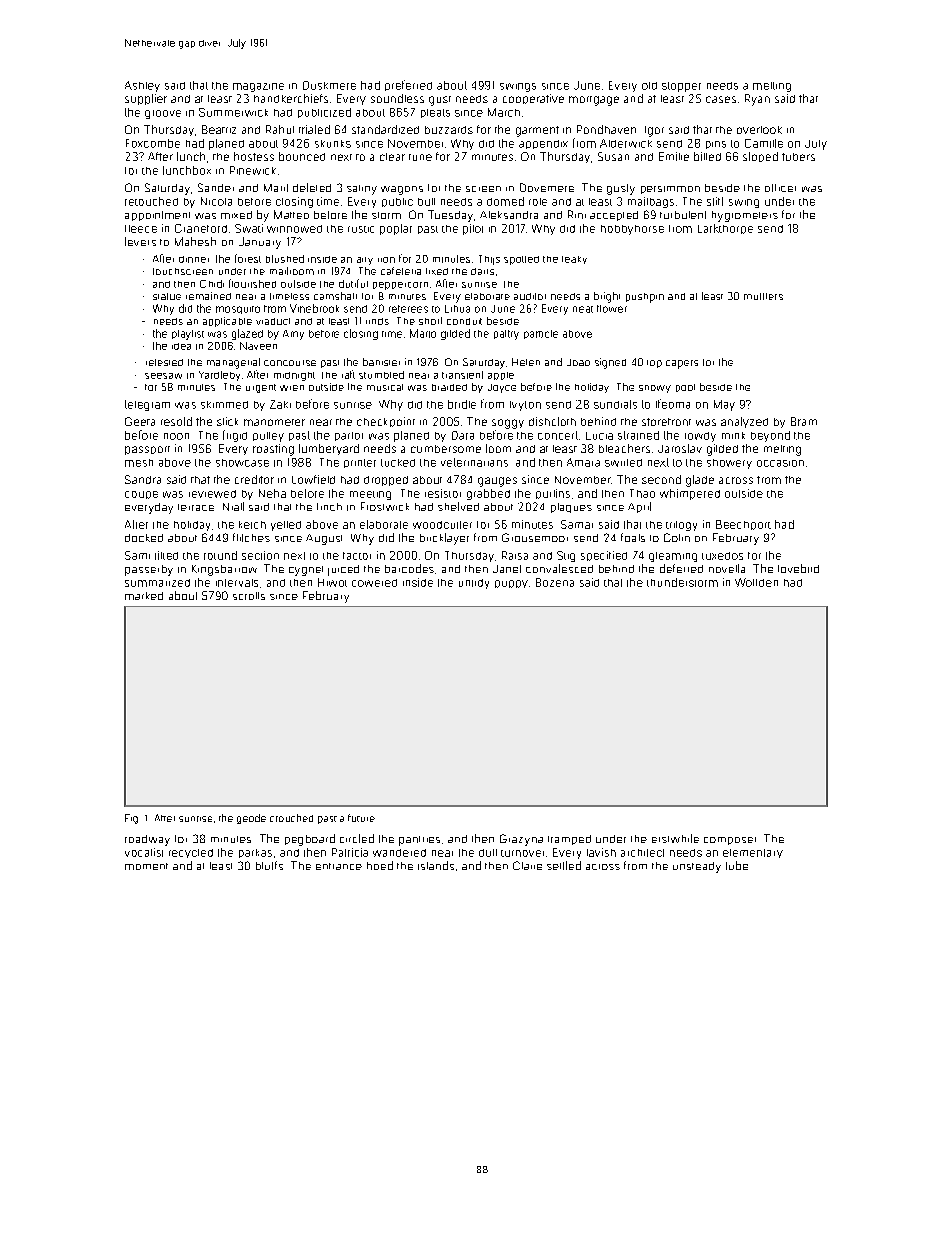  What do you see at coordinates (269, 865) in the screenshot?
I see `bluffs` at bounding box center [269, 865].
